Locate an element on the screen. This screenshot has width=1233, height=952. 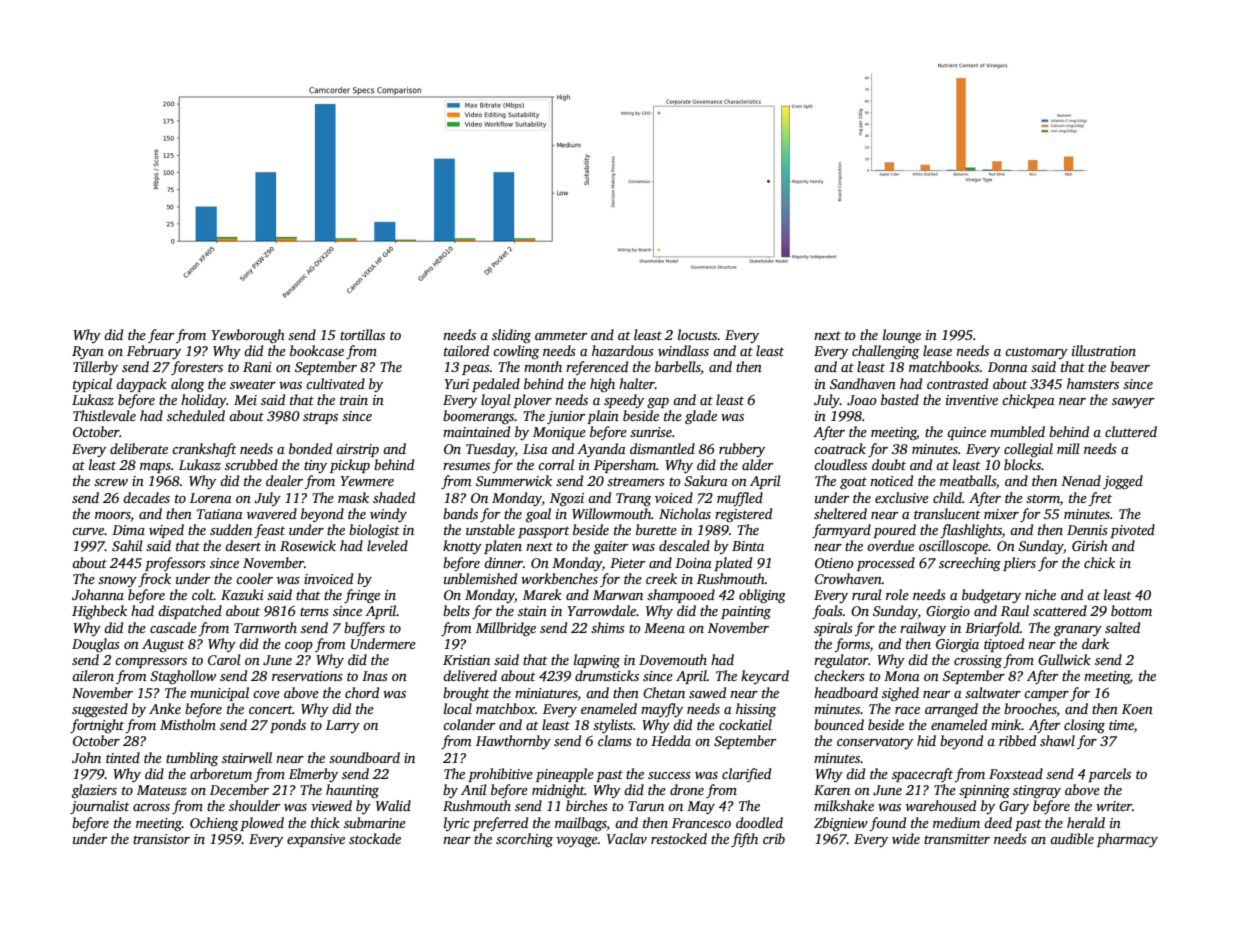
cultivated is located at coordinates (335, 383).
